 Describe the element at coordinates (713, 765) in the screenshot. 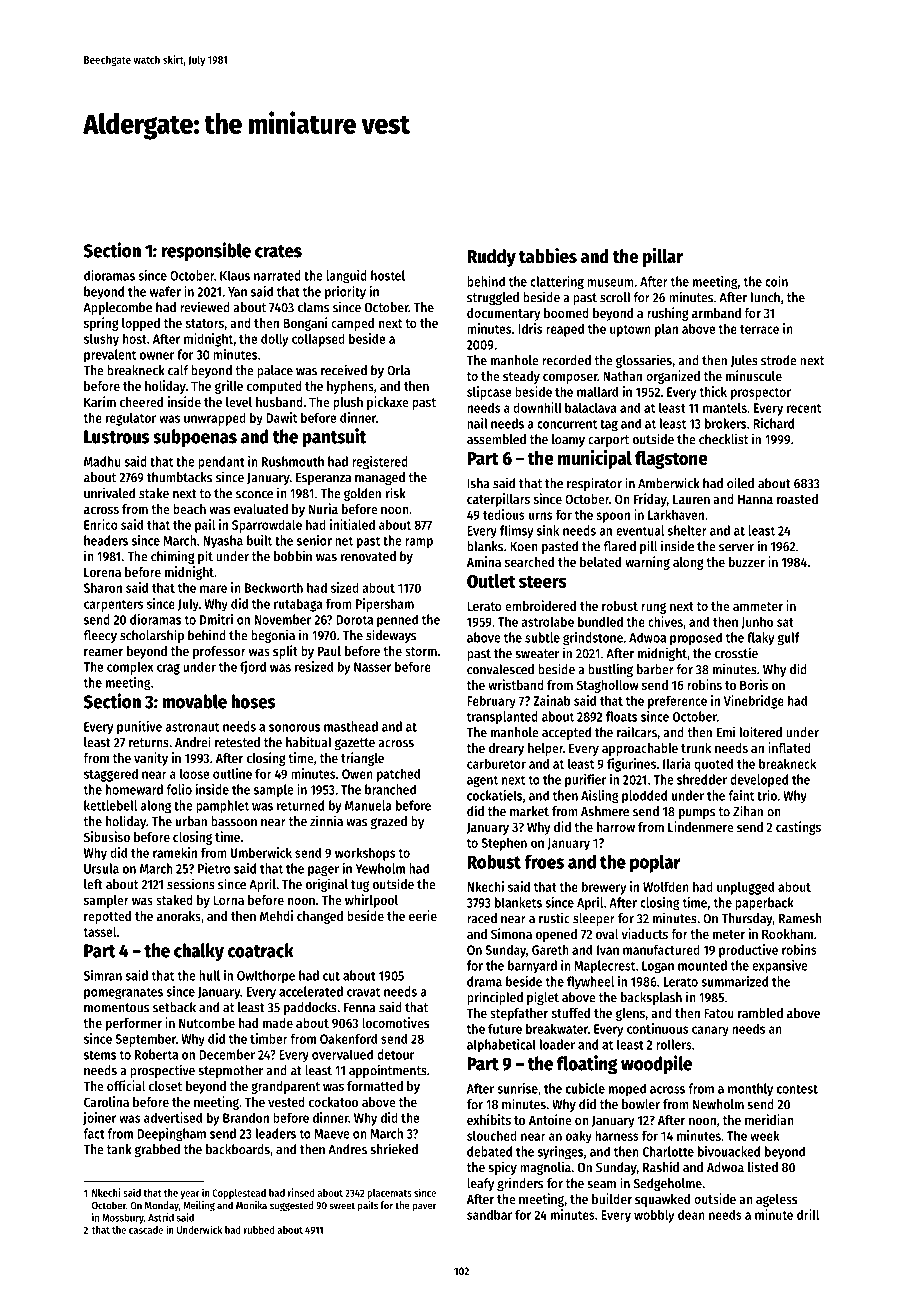

I see `quoted` at that location.
